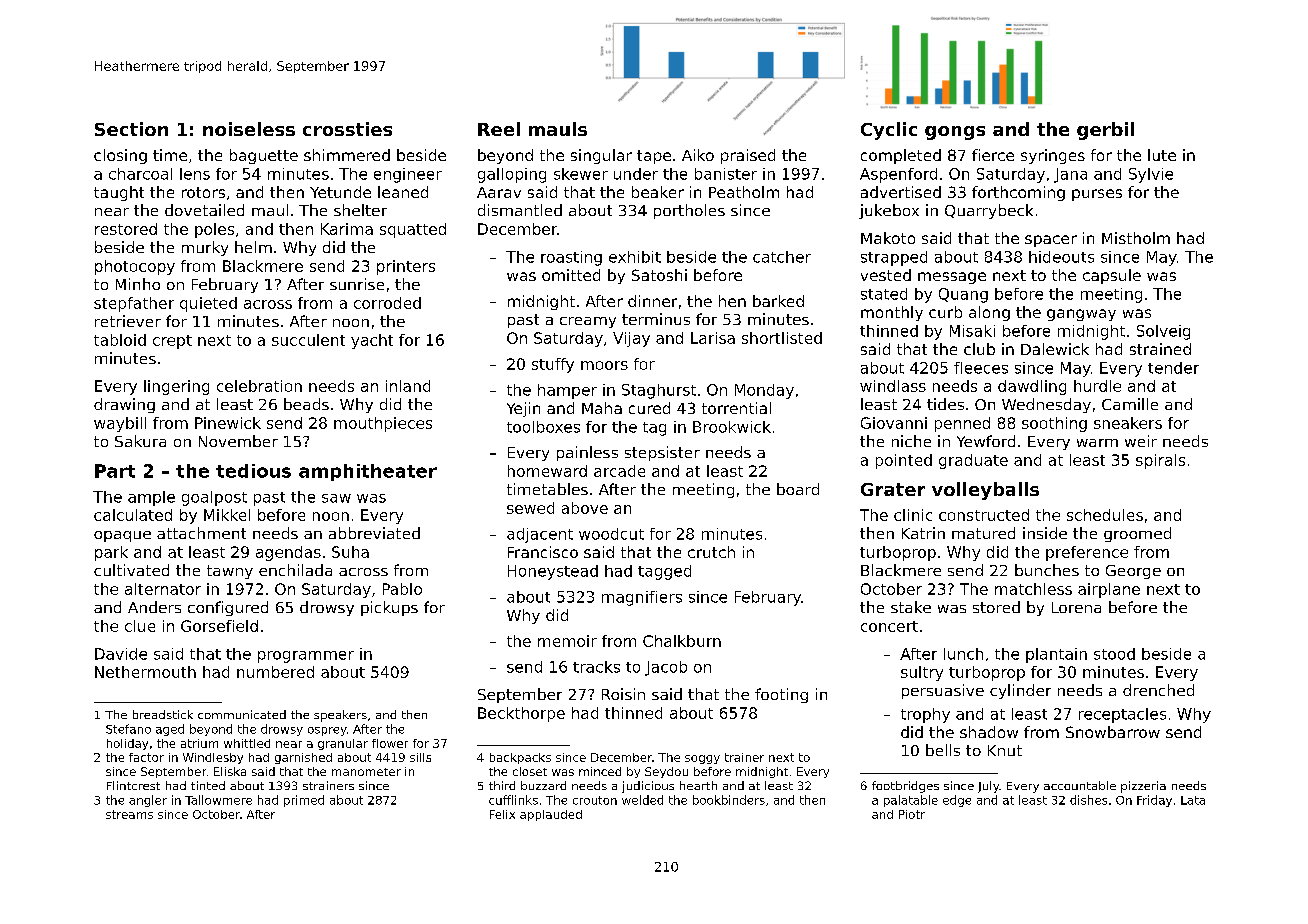  Describe the element at coordinates (347, 129) in the screenshot. I see `crossties` at that location.
